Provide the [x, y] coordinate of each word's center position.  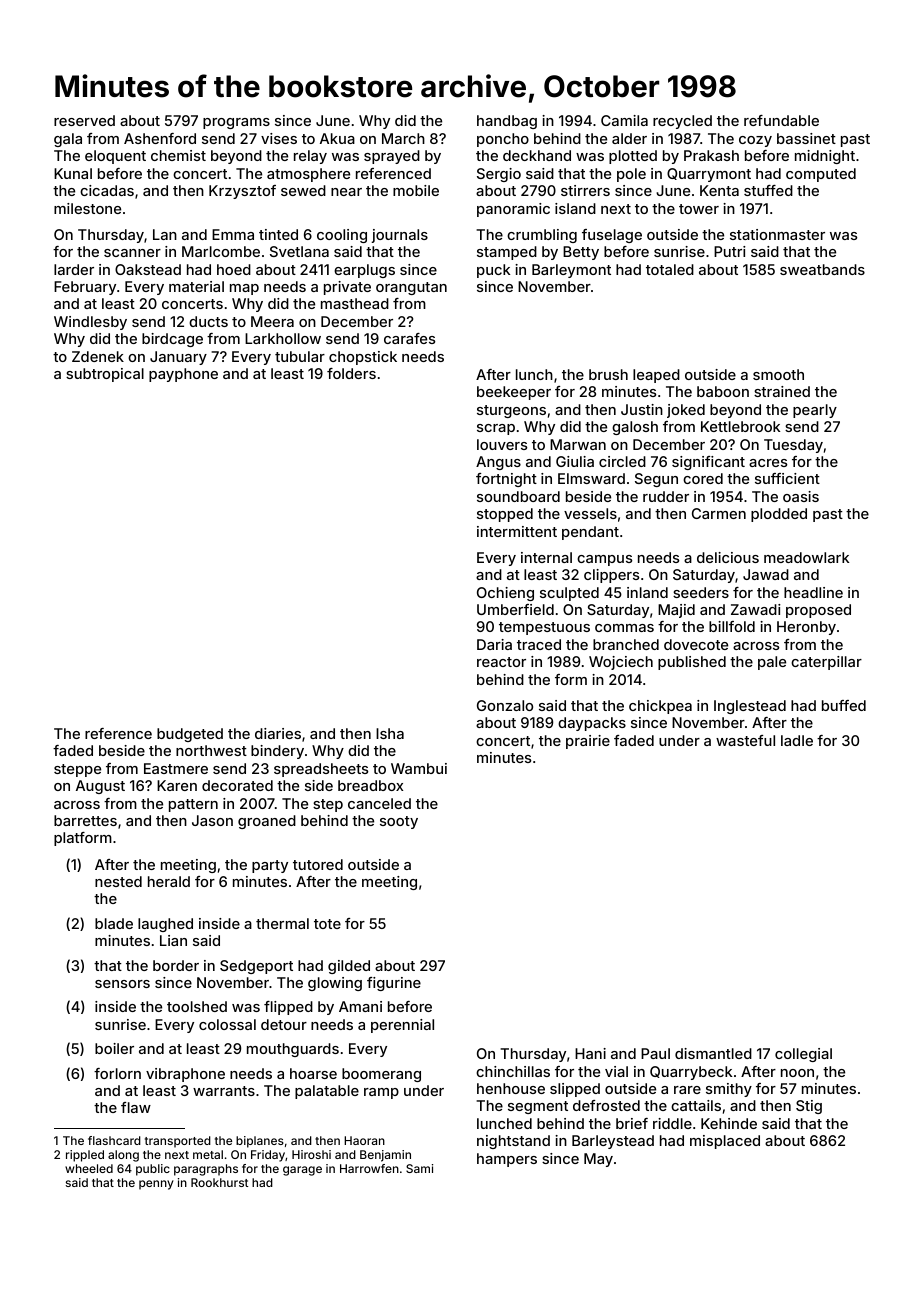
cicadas [107, 190]
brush [608, 374]
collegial [803, 1055]
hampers [507, 1160]
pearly [815, 411]
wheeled [89, 1168]
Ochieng [505, 594]
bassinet [806, 138]
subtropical [105, 375]
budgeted [190, 735]
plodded [779, 515]
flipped [288, 1008]
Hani [590, 1053]
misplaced [725, 1142]
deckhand [537, 155]
